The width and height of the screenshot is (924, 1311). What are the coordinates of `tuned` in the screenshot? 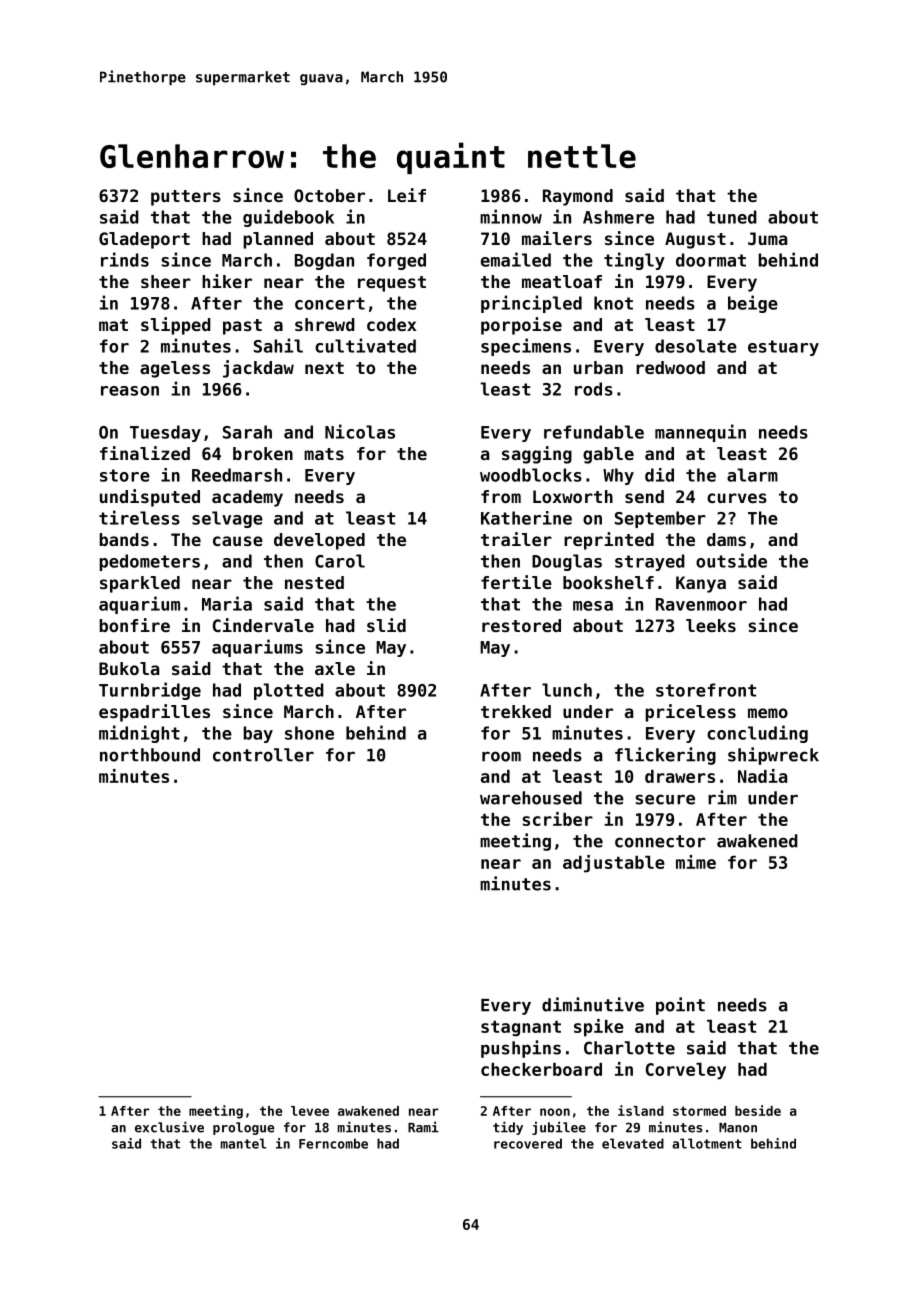 It's located at (732, 217).
